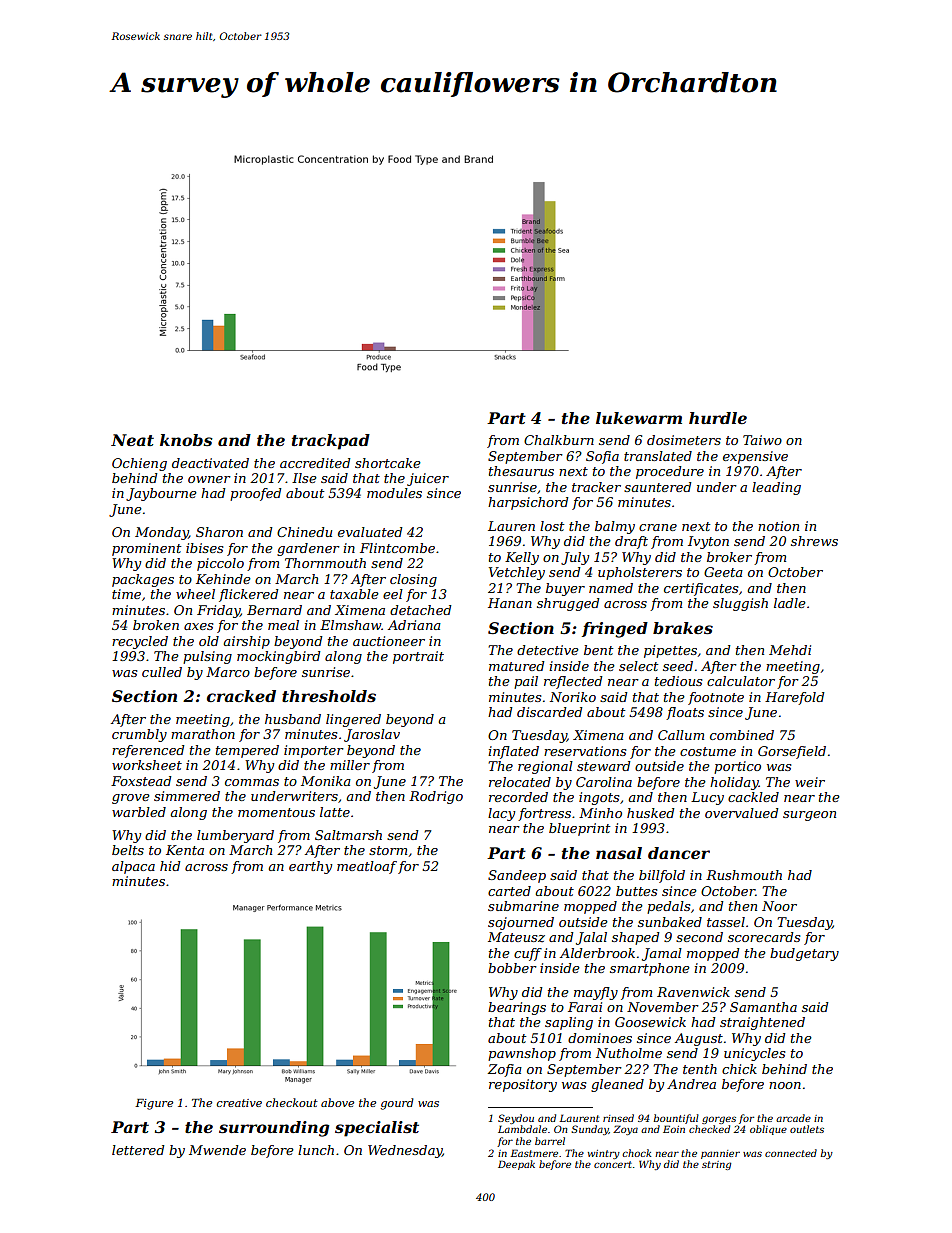  Describe the element at coordinates (413, 580) in the screenshot. I see `closing` at that location.
